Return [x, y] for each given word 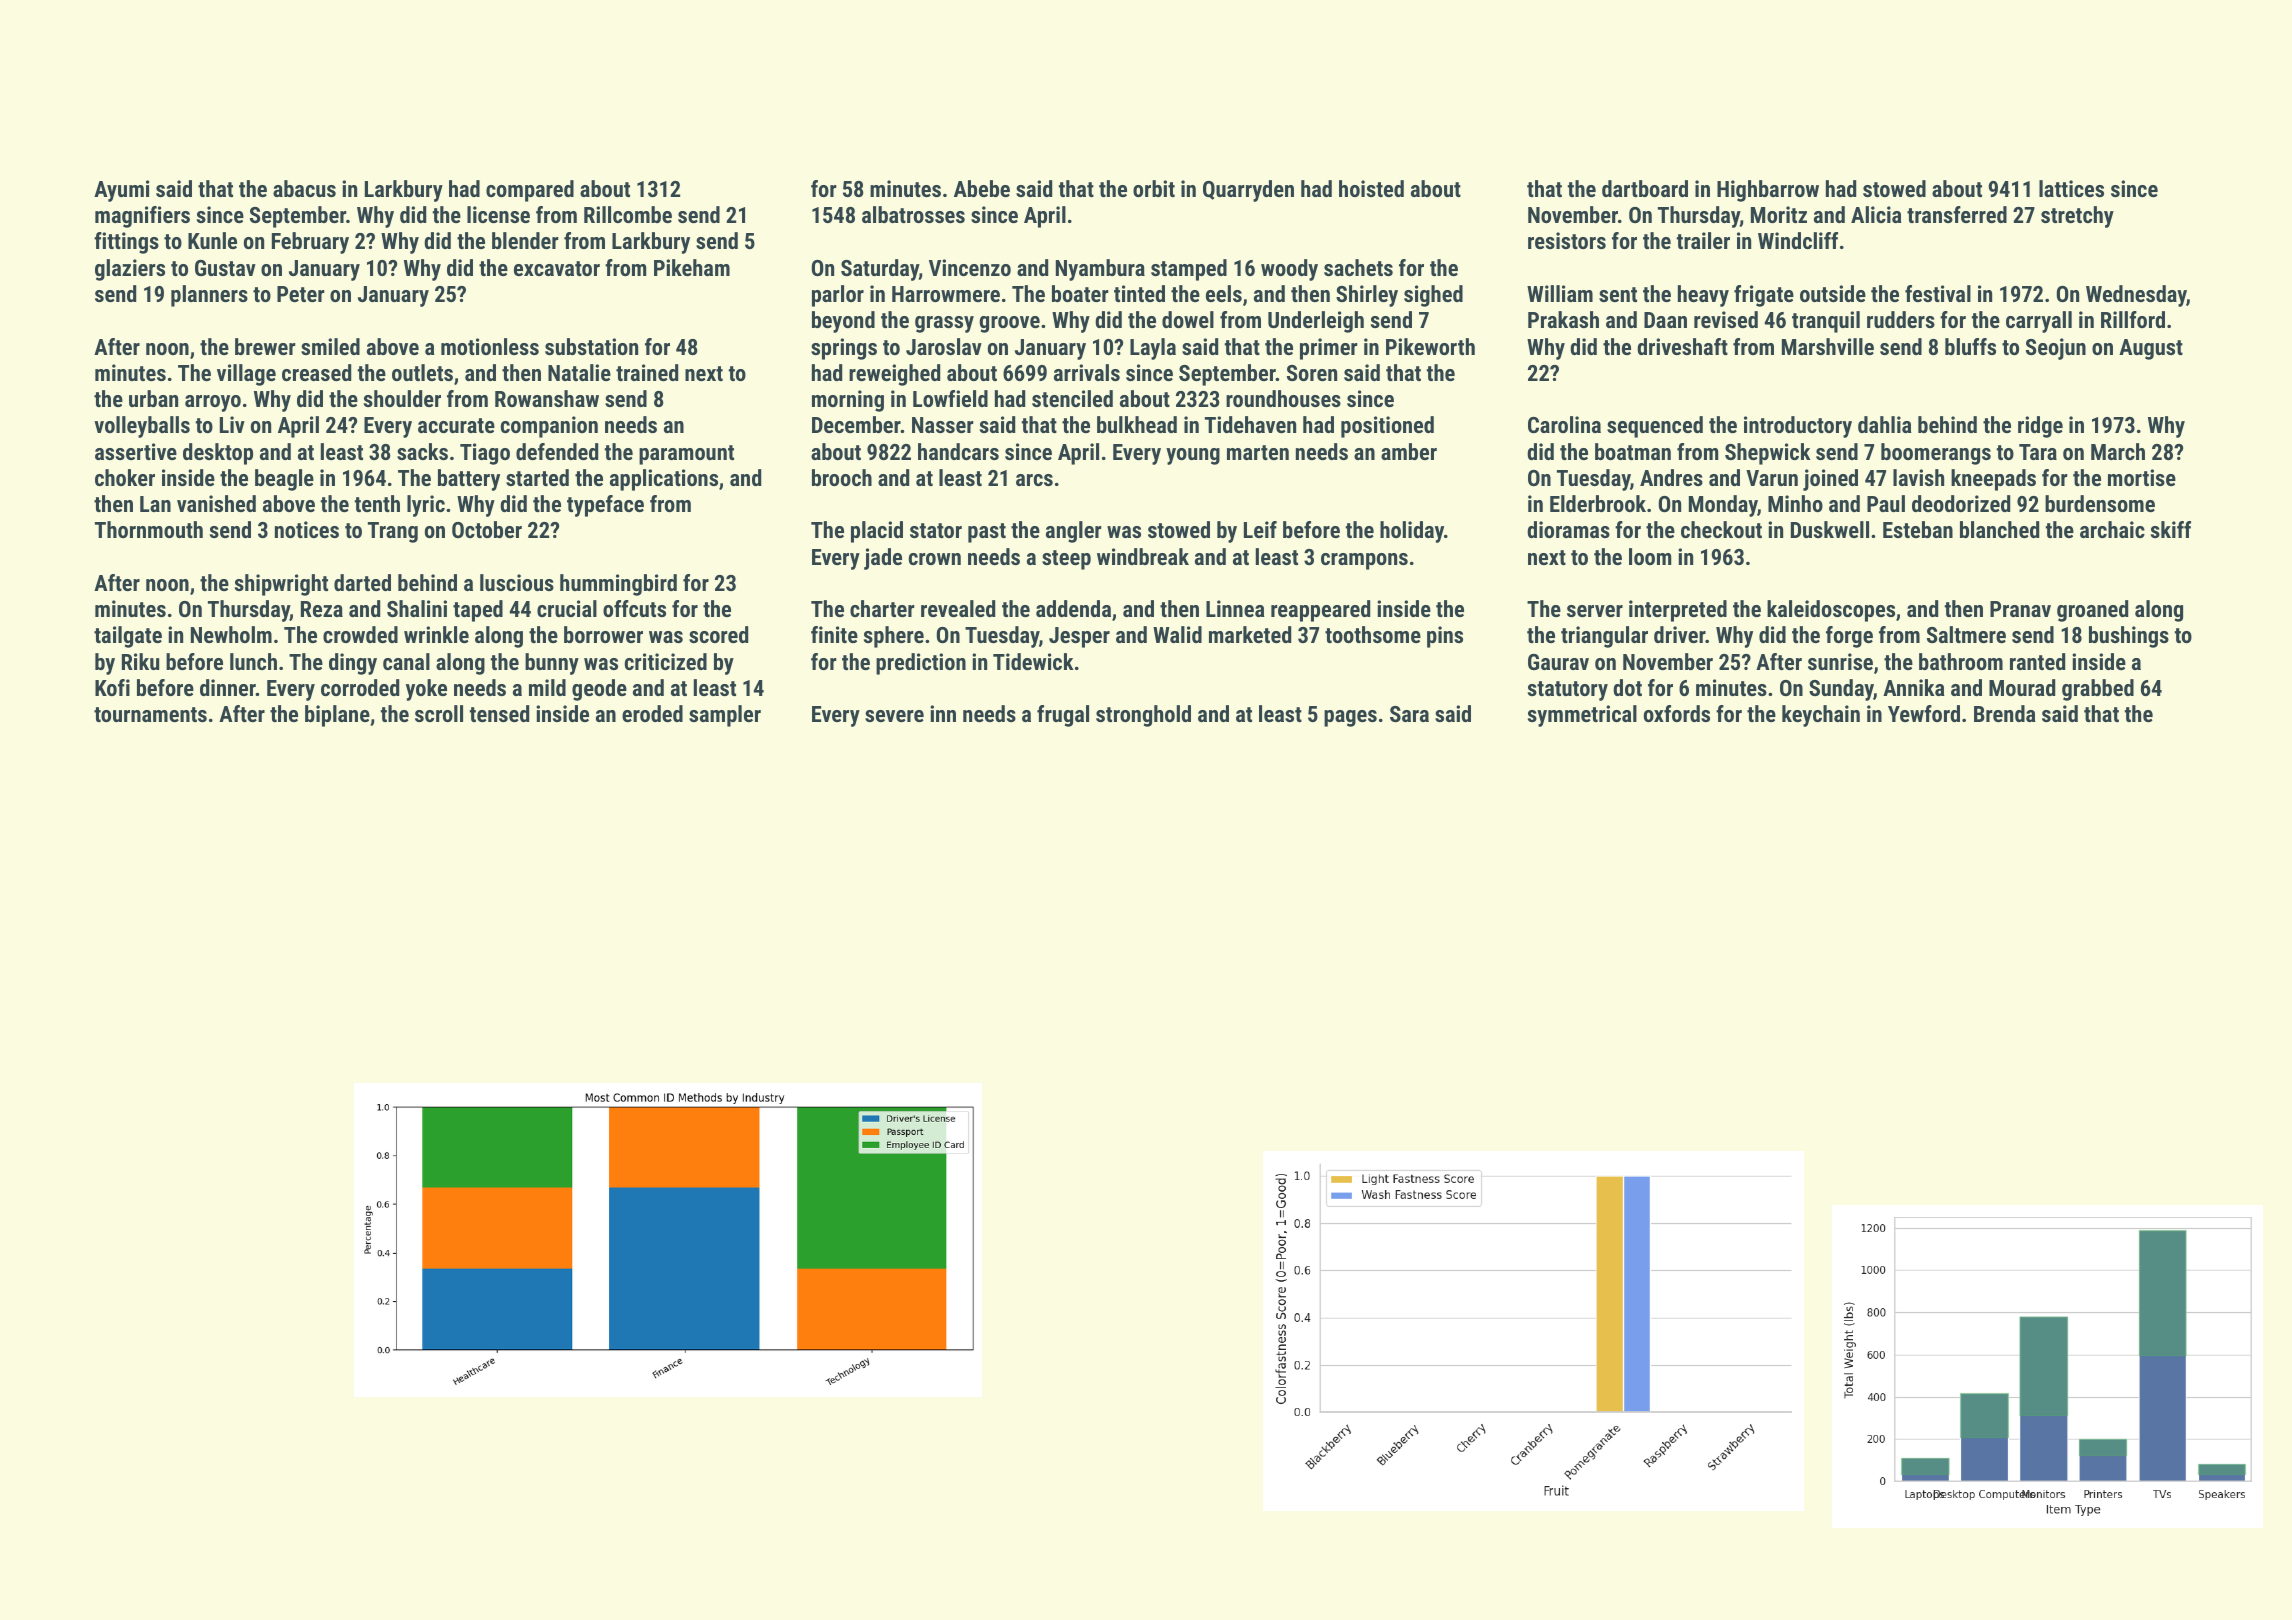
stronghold [1143, 716]
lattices [2071, 188]
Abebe [982, 188]
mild [547, 687]
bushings [2129, 637]
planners [209, 296]
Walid [1177, 634]
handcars [958, 451]
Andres [1671, 477]
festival [1938, 293]
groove [1009, 324]
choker [125, 477]
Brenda [2005, 713]
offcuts [634, 608]
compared [530, 191]
